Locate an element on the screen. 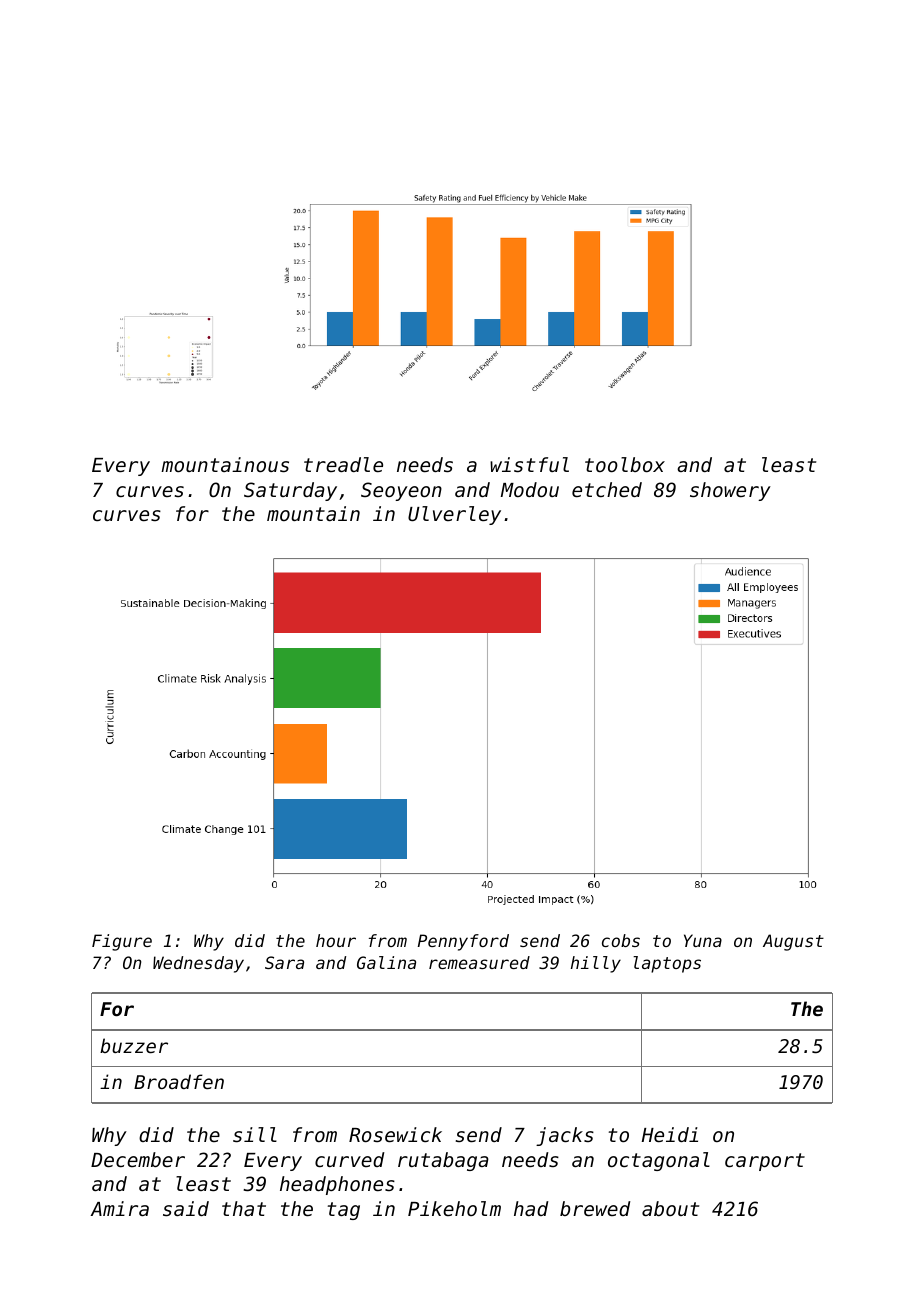 The width and height of the screenshot is (924, 1314). Seoyeon is located at coordinates (401, 491).
